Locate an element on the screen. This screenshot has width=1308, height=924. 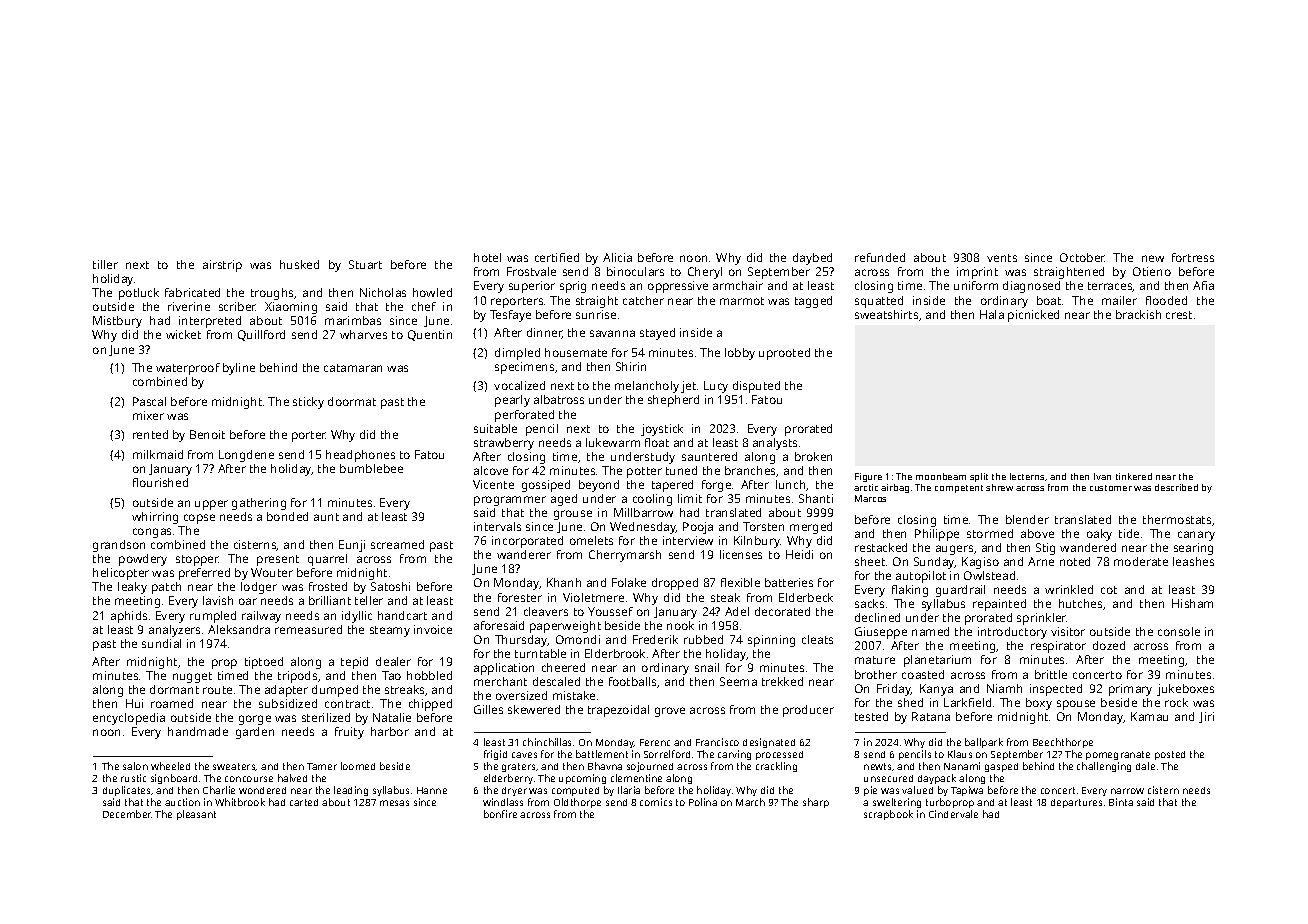
brackish is located at coordinates (1138, 314).
